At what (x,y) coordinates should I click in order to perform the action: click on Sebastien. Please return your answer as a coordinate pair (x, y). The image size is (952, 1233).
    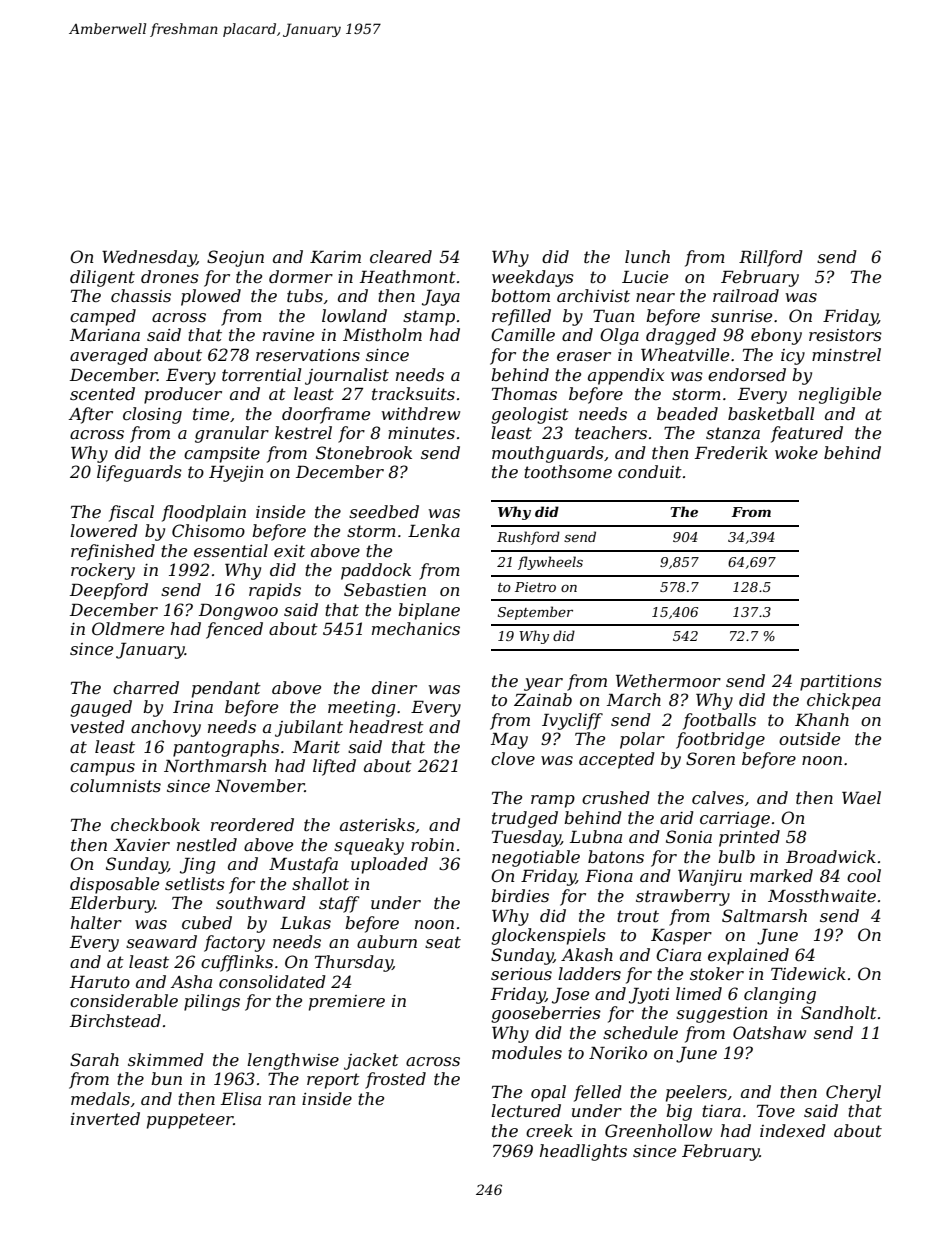
    Looking at the image, I should click on (385, 589).
